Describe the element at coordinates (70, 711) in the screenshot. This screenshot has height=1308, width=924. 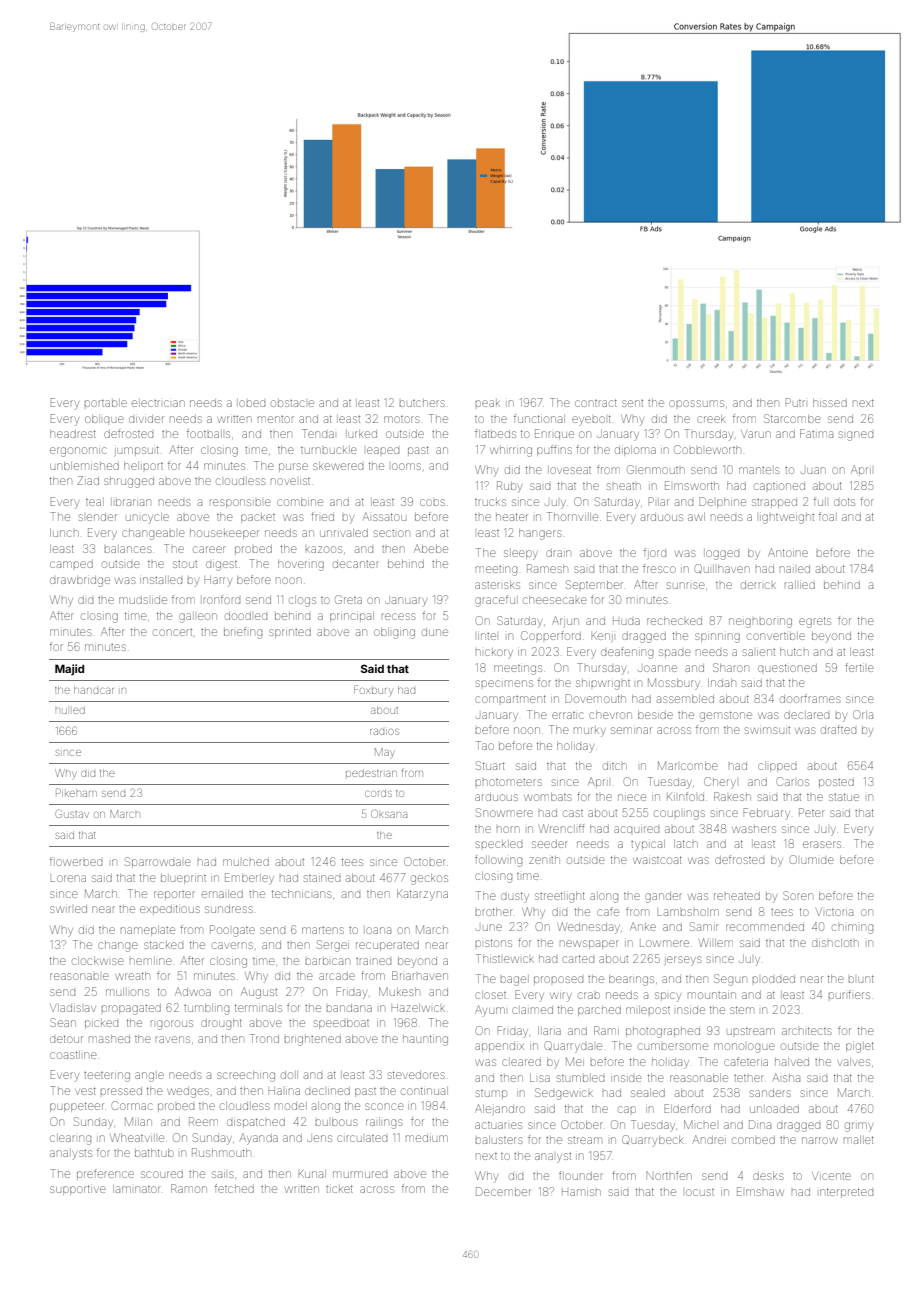
I see `hulled` at that location.
